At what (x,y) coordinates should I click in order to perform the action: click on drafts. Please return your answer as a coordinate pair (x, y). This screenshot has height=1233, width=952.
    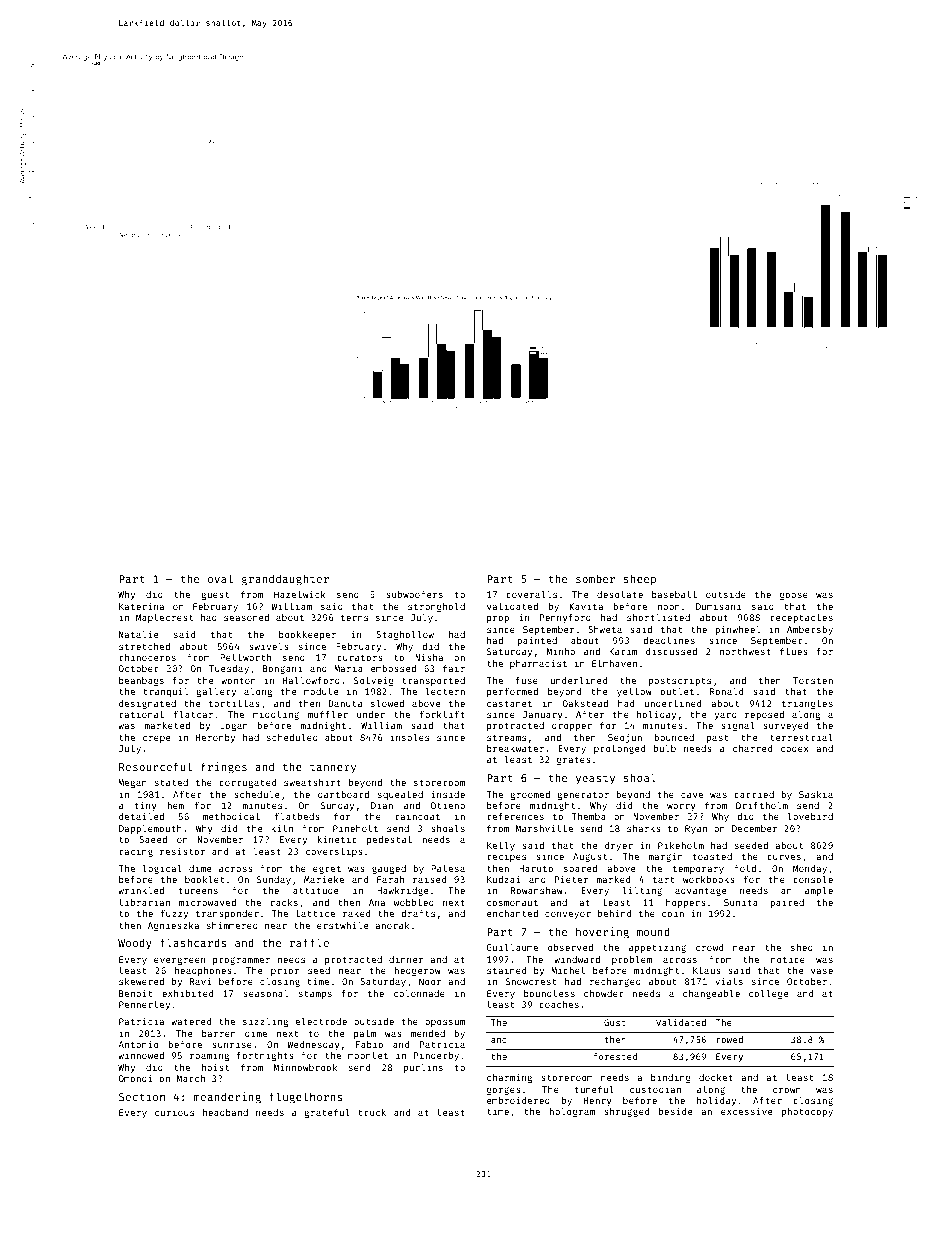
    Looking at the image, I should click on (418, 913).
